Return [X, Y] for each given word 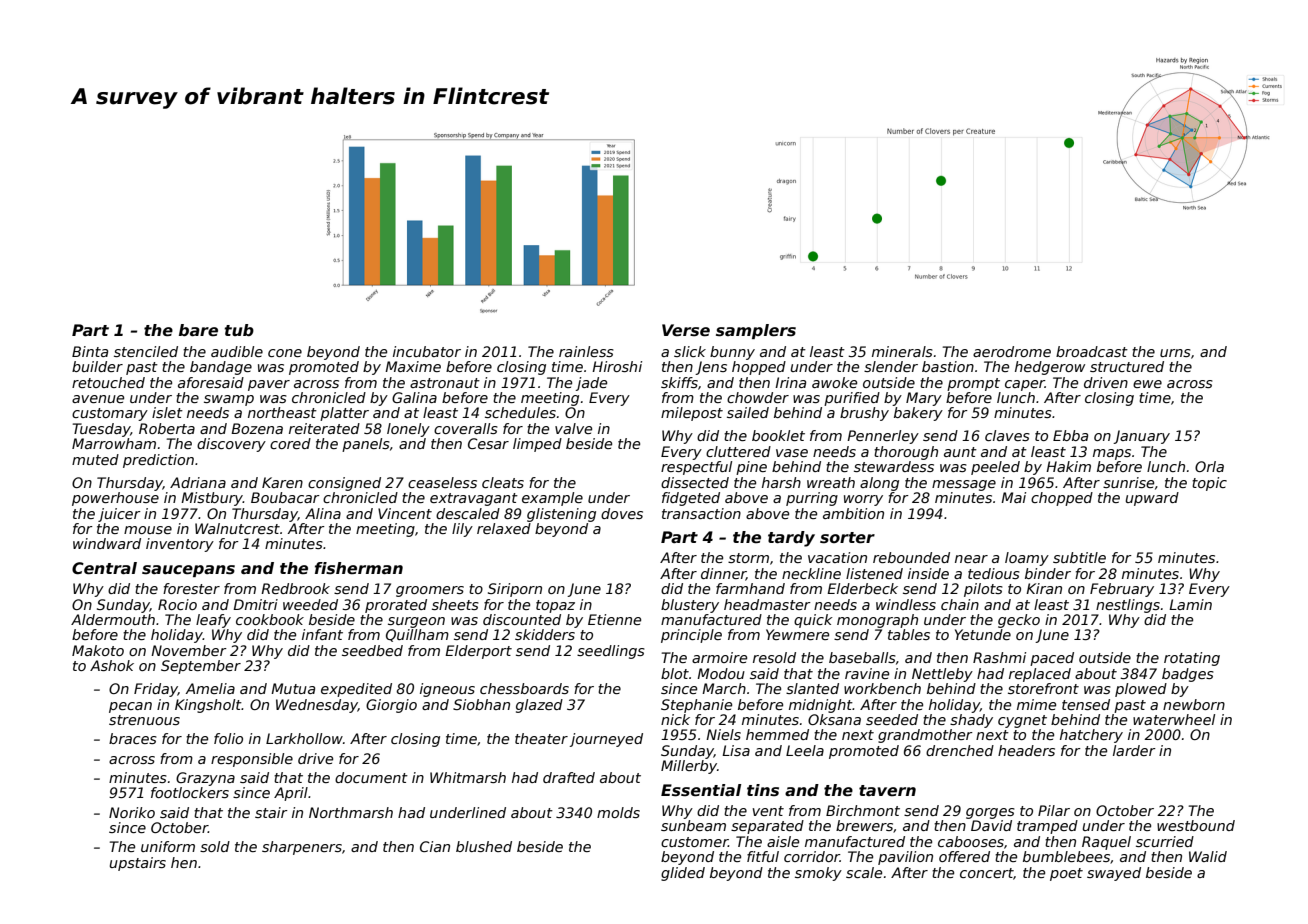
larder [1134, 750]
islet [167, 412]
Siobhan [481, 704]
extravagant [474, 499]
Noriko [132, 812]
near [971, 559]
